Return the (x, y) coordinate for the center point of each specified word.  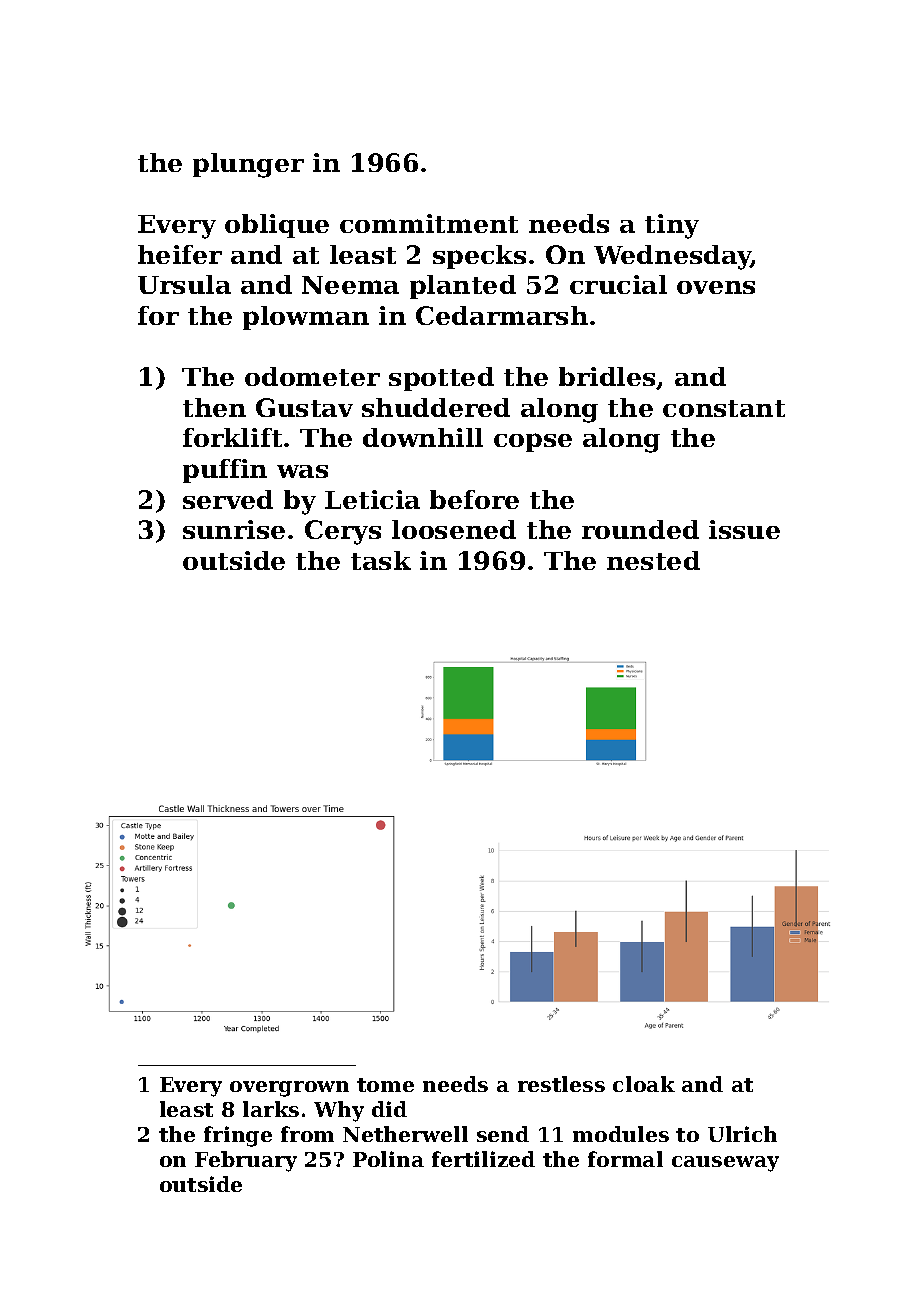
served (228, 499)
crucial (618, 284)
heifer (180, 254)
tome (385, 1085)
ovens (716, 287)
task (381, 560)
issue (744, 529)
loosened (454, 529)
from (307, 1134)
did (389, 1109)
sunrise (234, 529)
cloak (644, 1084)
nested (653, 560)
